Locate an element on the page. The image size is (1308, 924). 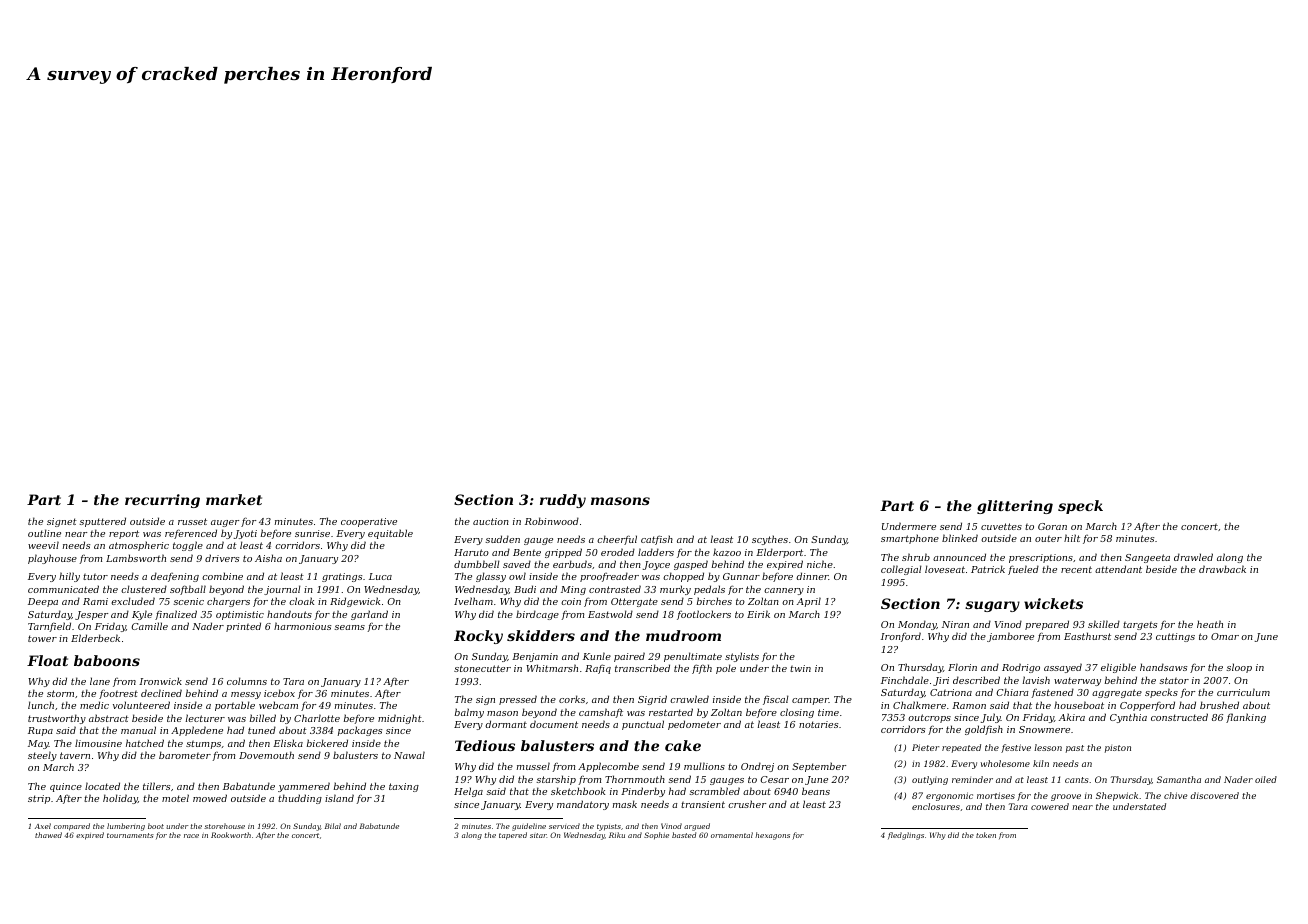
tavern is located at coordinates (75, 755).
